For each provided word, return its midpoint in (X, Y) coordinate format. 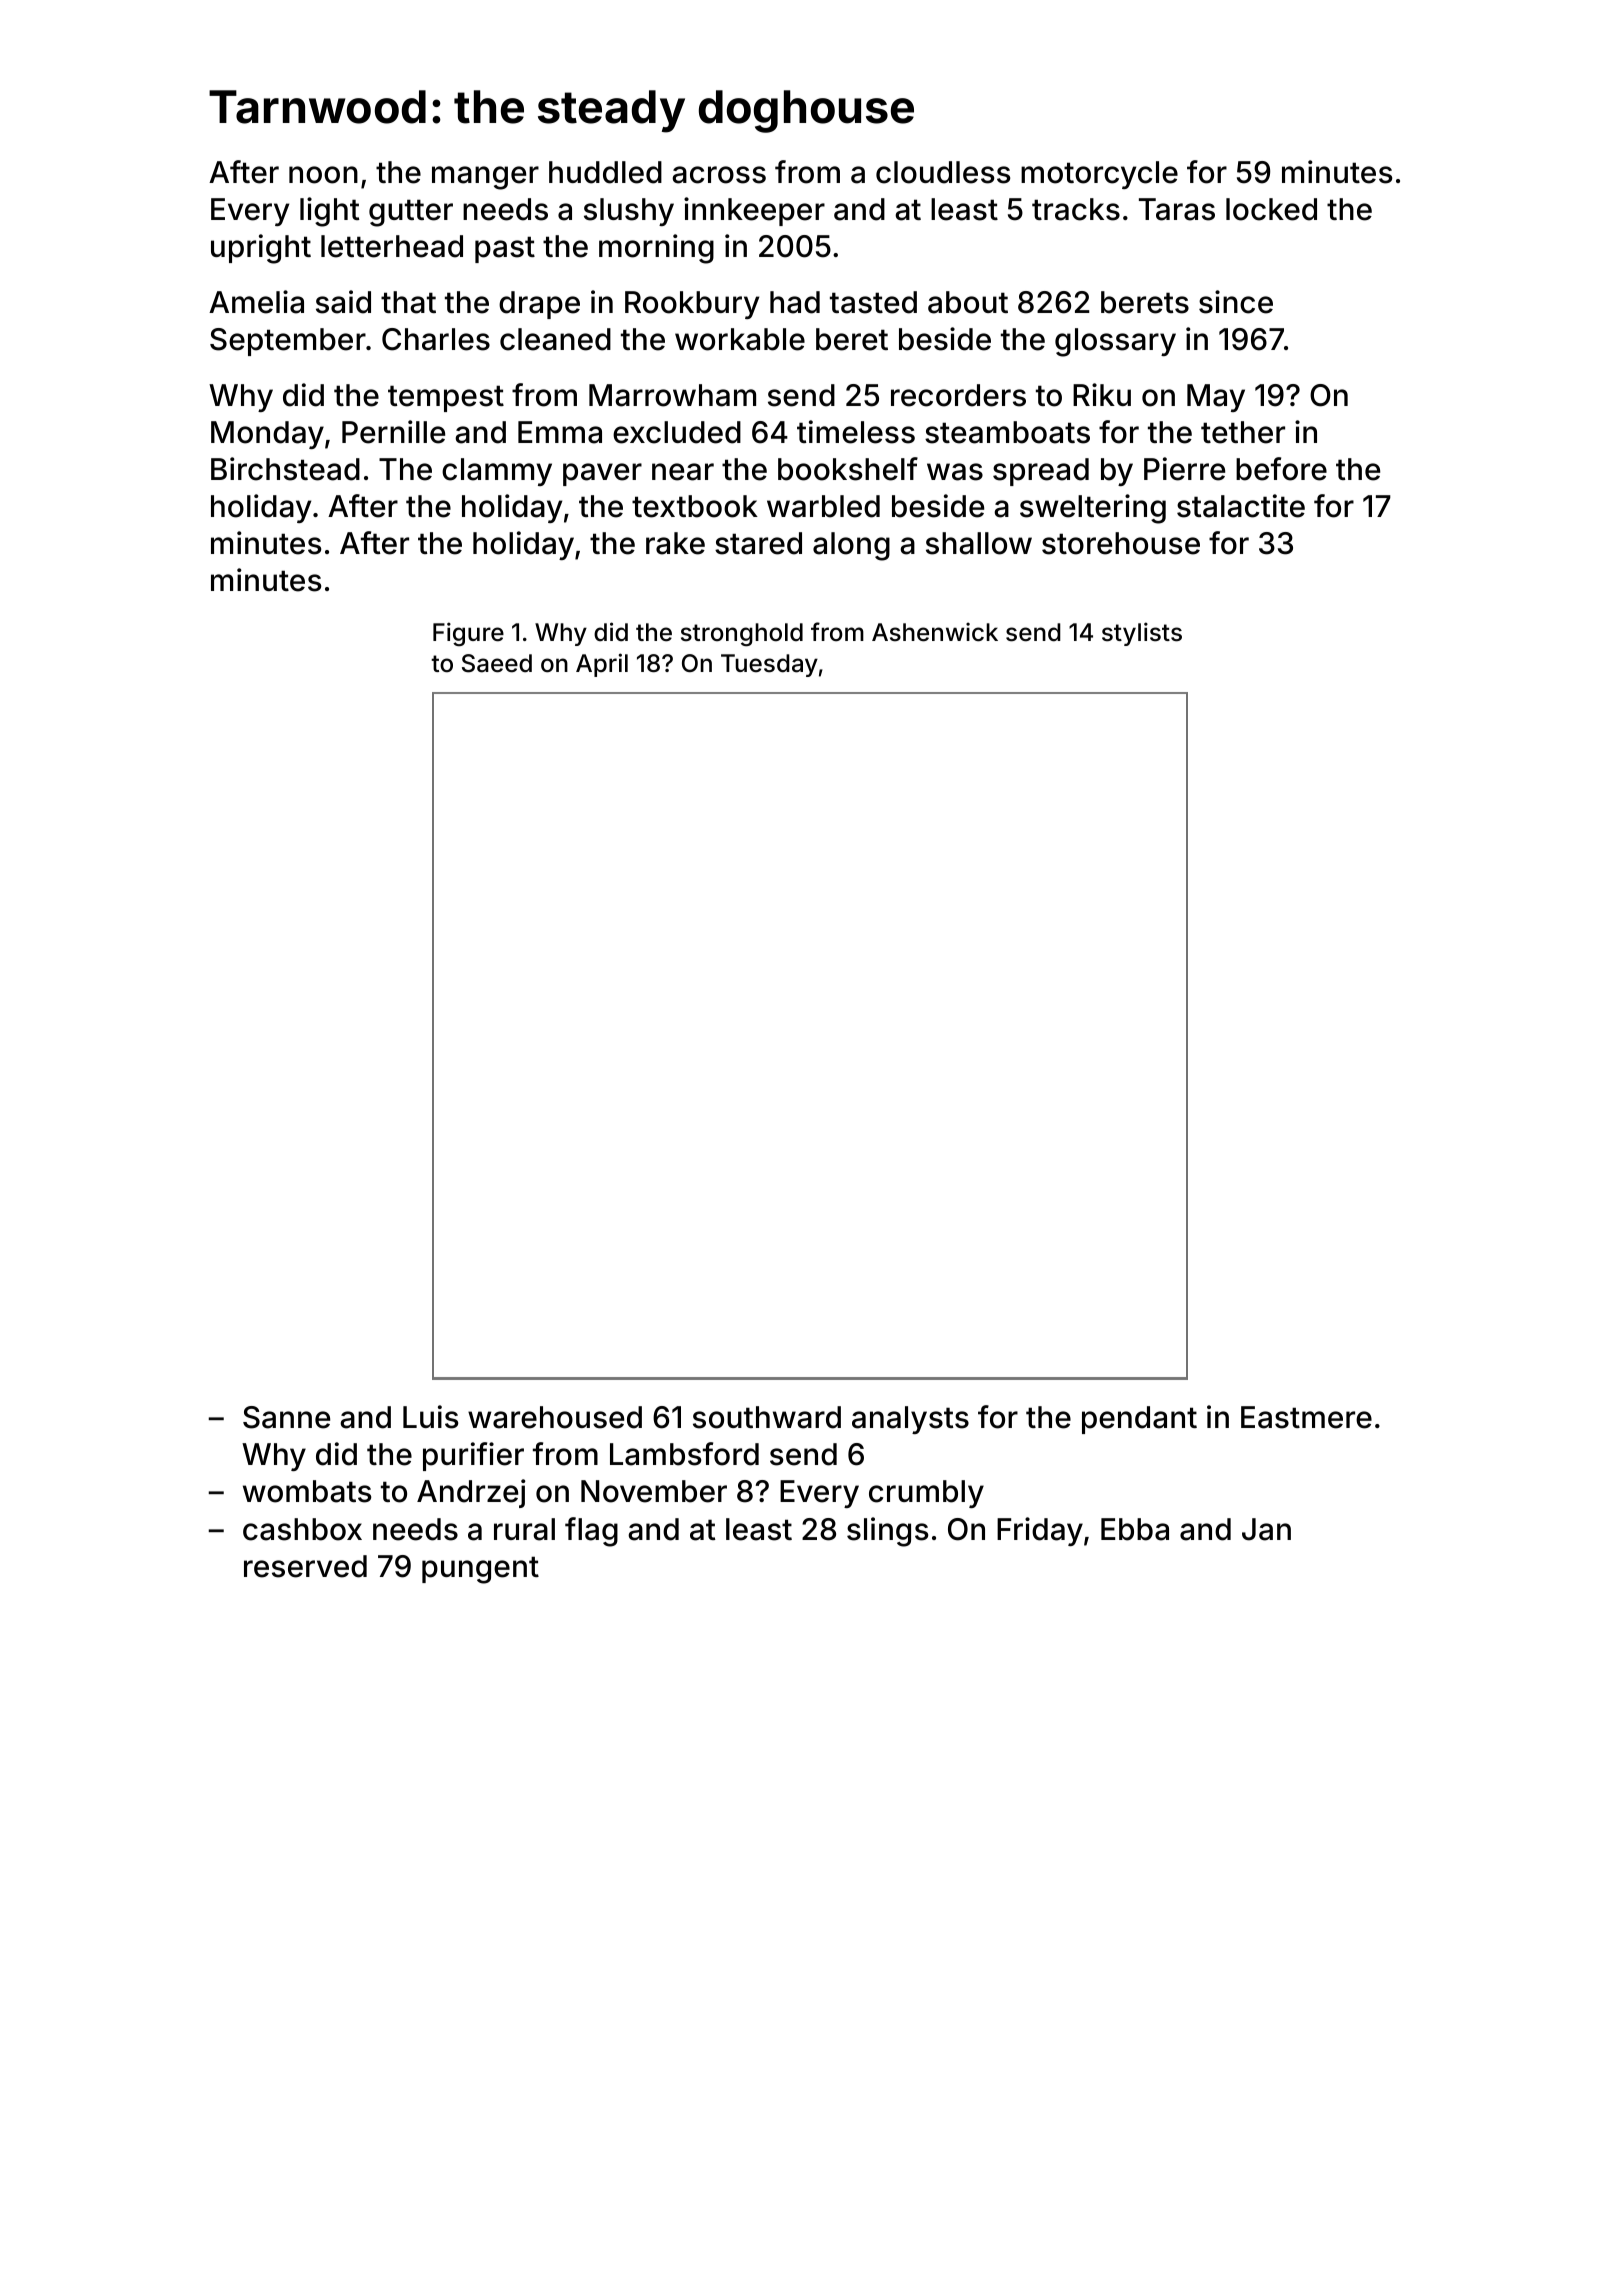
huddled (605, 172)
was (955, 472)
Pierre (1184, 469)
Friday (1040, 1531)
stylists (1142, 634)
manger (485, 178)
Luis (430, 1417)
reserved (305, 1566)
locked (1271, 209)
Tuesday (769, 665)
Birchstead (285, 469)
